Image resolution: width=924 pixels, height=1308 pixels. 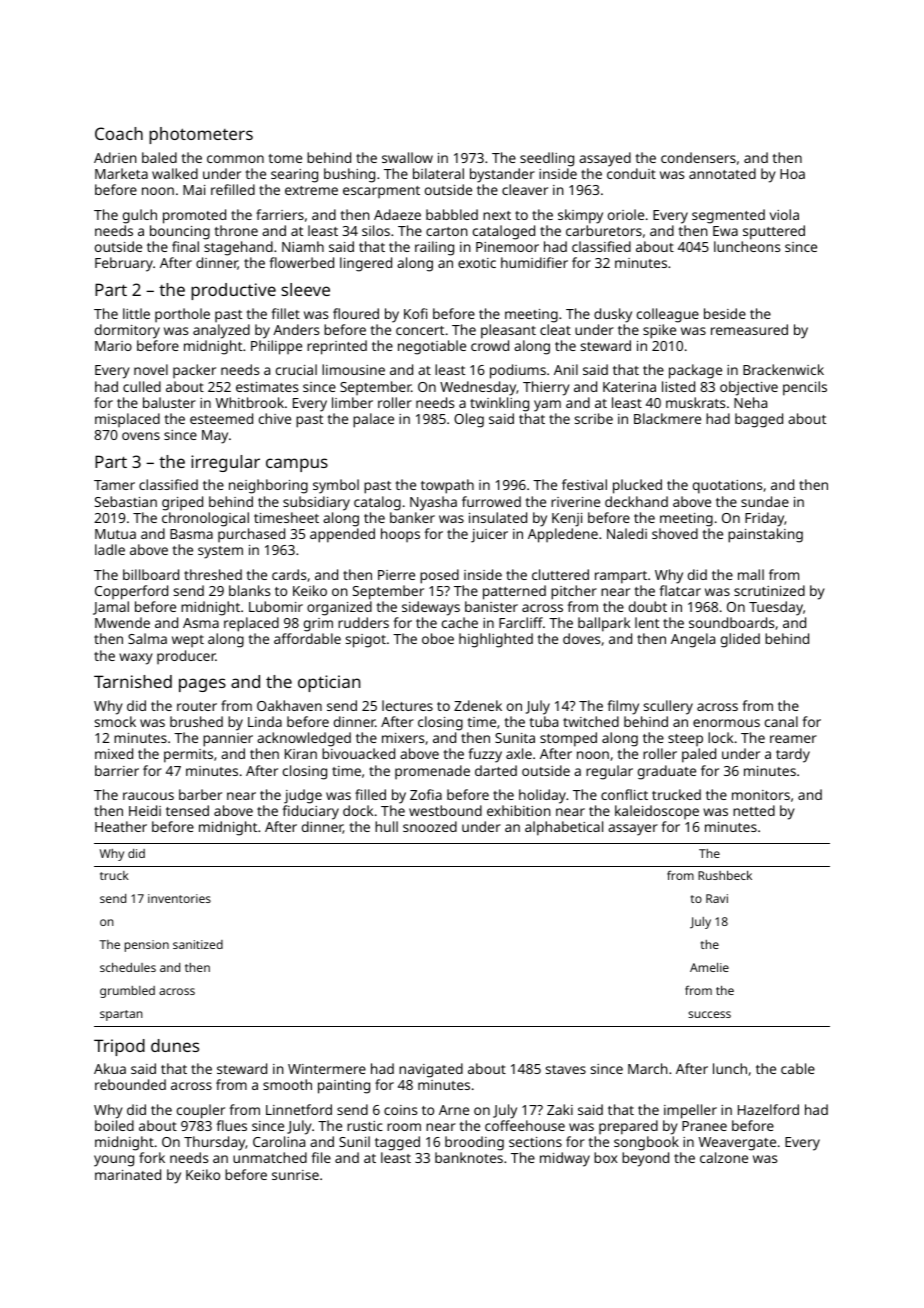 What do you see at coordinates (432, 347) in the page?
I see `negotiable` at bounding box center [432, 347].
